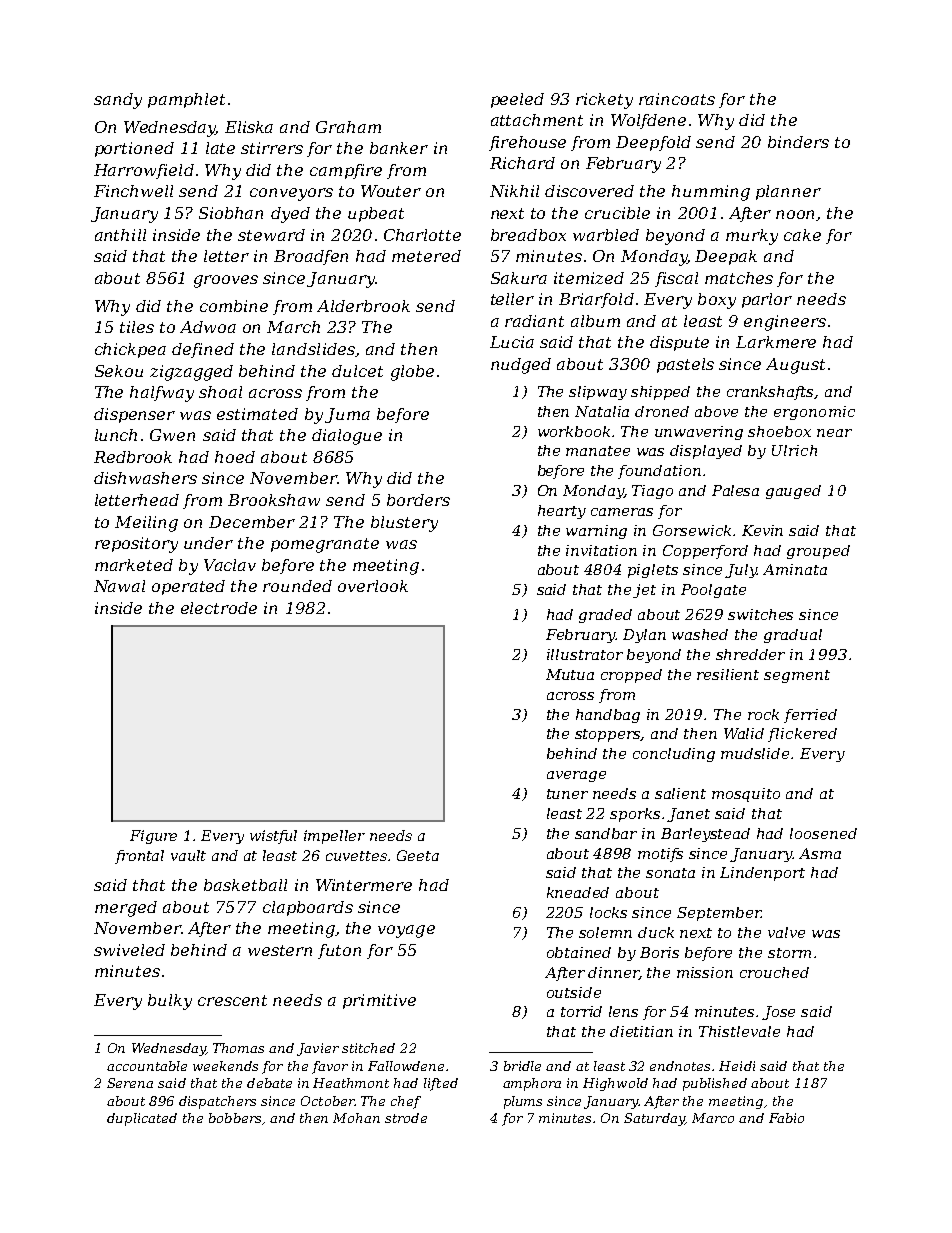 The image size is (952, 1233). What do you see at coordinates (219, 608) in the screenshot?
I see `electrode` at bounding box center [219, 608].
